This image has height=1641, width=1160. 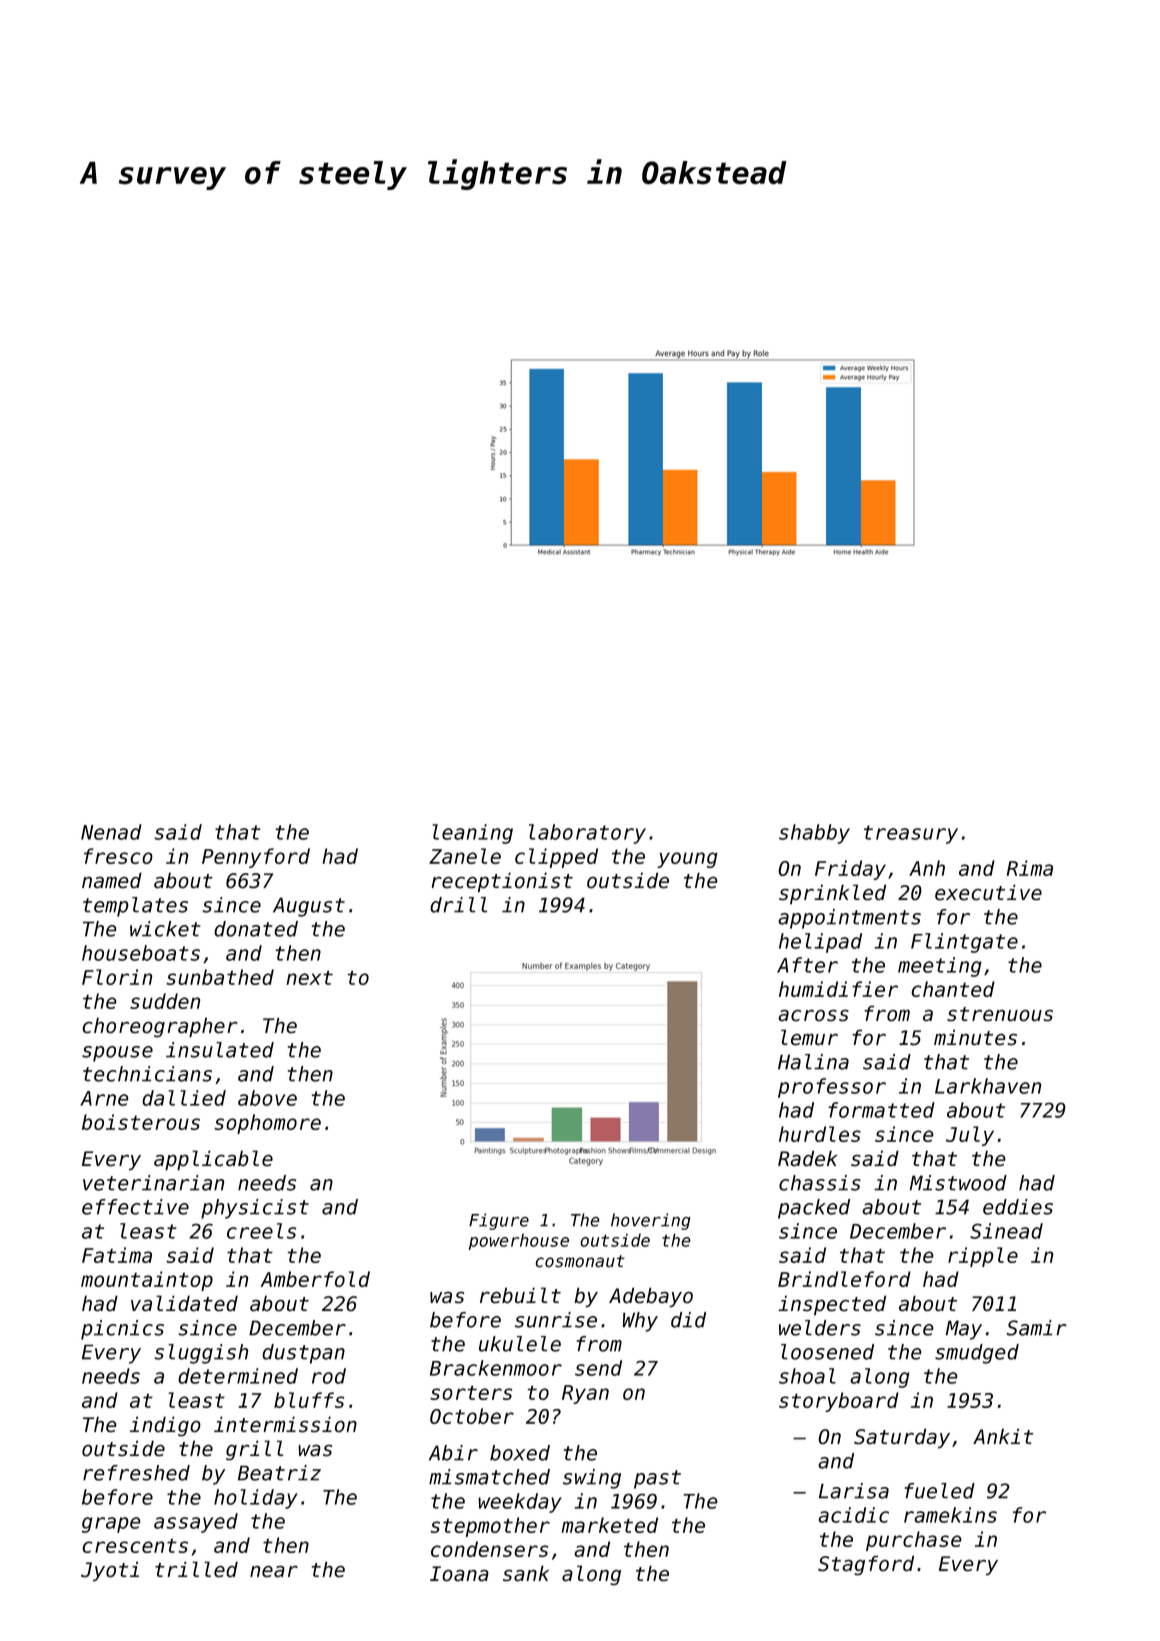 I want to click on storyboard, so click(x=839, y=1402).
